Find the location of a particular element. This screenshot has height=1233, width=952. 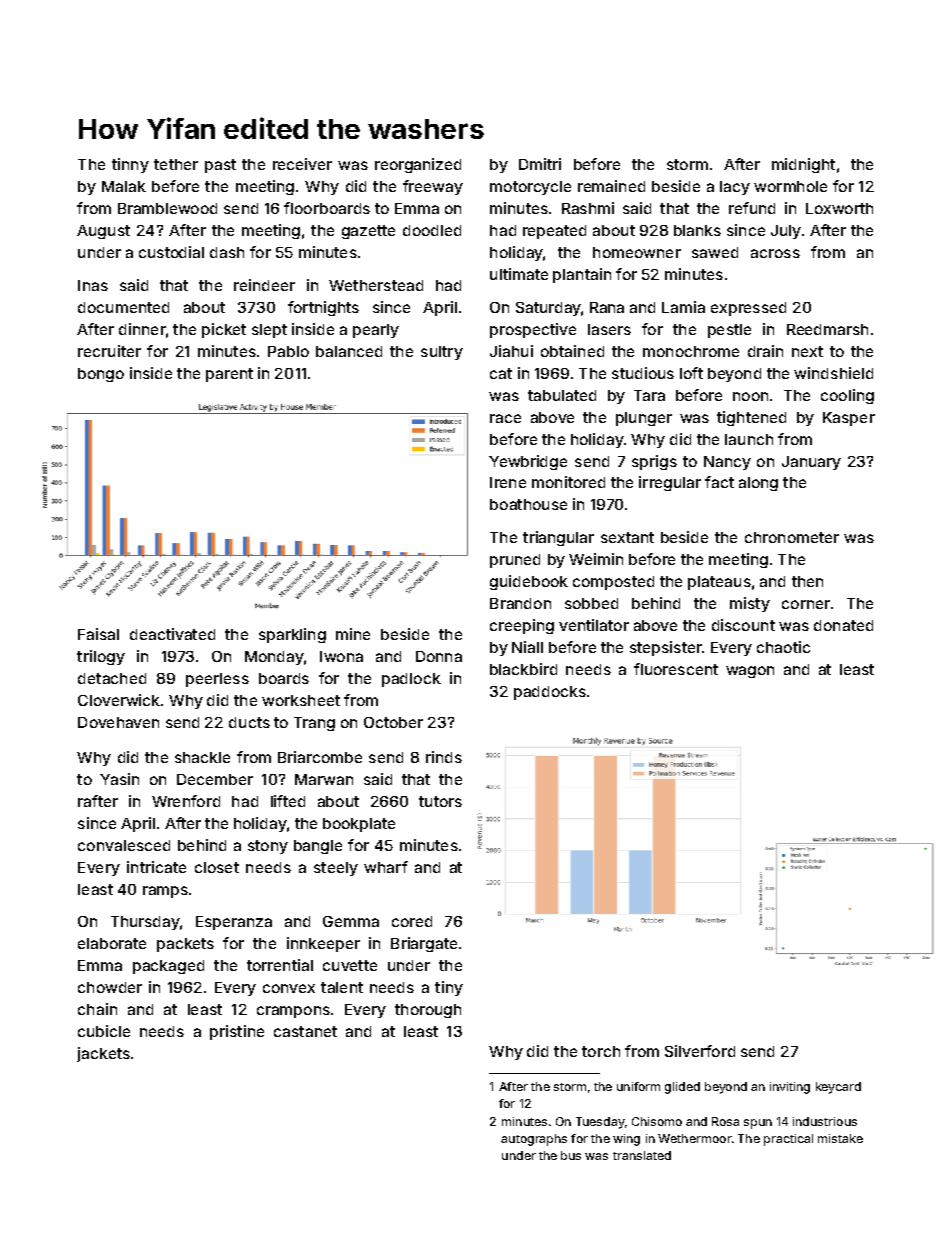

fluorescent is located at coordinates (676, 669).
